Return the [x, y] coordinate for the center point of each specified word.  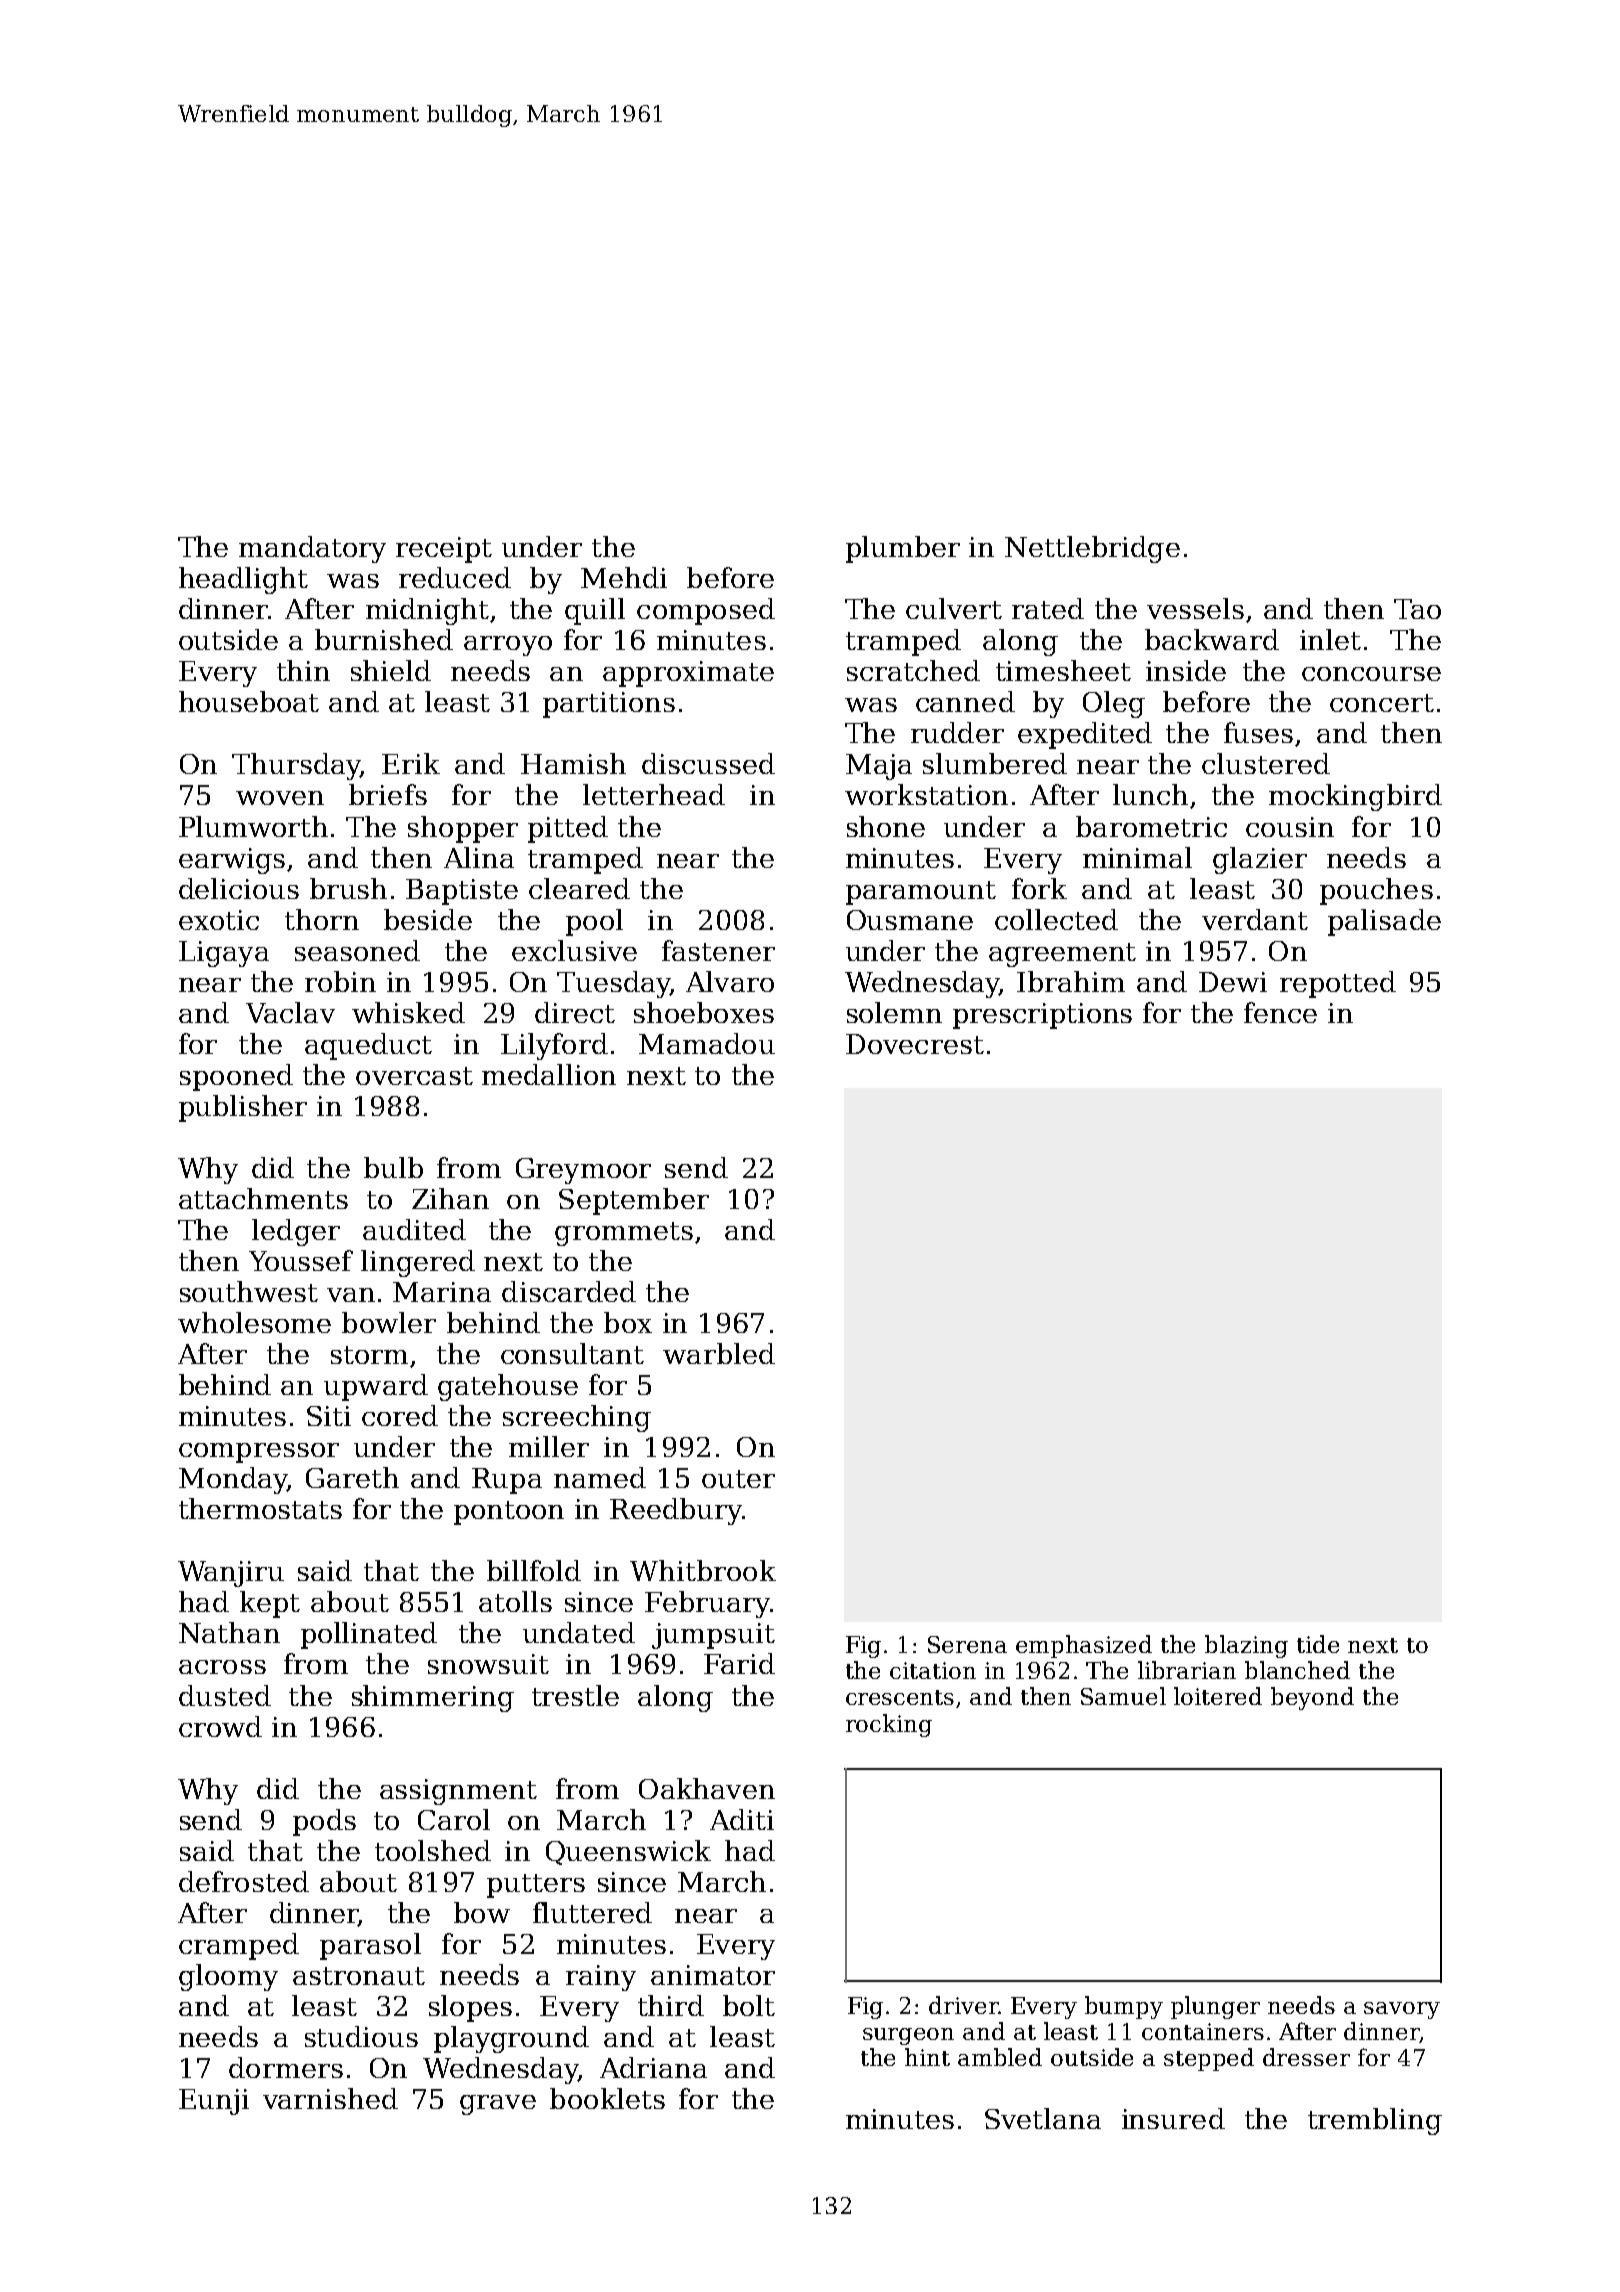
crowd [220, 1726]
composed [706, 611]
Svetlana [1043, 2118]
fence [1280, 1012]
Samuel [1123, 1696]
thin [303, 670]
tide [1318, 1644]
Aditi [742, 1819]
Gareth [352, 1477]
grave [498, 2105]
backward [1212, 639]
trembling [1375, 2121]
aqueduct [368, 1046]
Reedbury [676, 1511]
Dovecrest [915, 1044]
